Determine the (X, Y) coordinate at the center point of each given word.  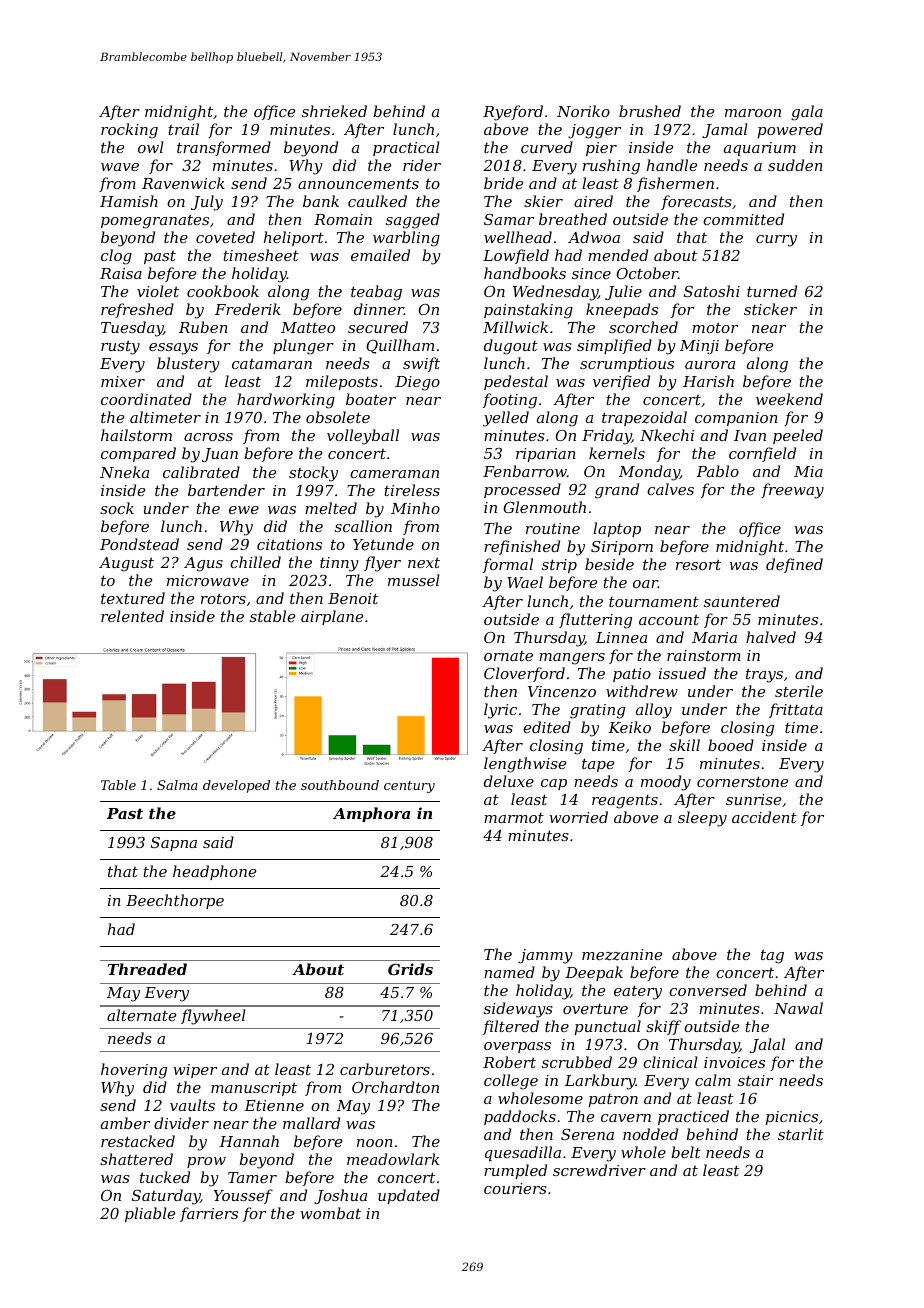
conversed (708, 990)
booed (731, 745)
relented (132, 616)
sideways (518, 1010)
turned (772, 291)
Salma (177, 785)
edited (547, 727)
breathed (573, 219)
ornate (508, 656)
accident (764, 817)
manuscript (254, 1089)
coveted (225, 237)
